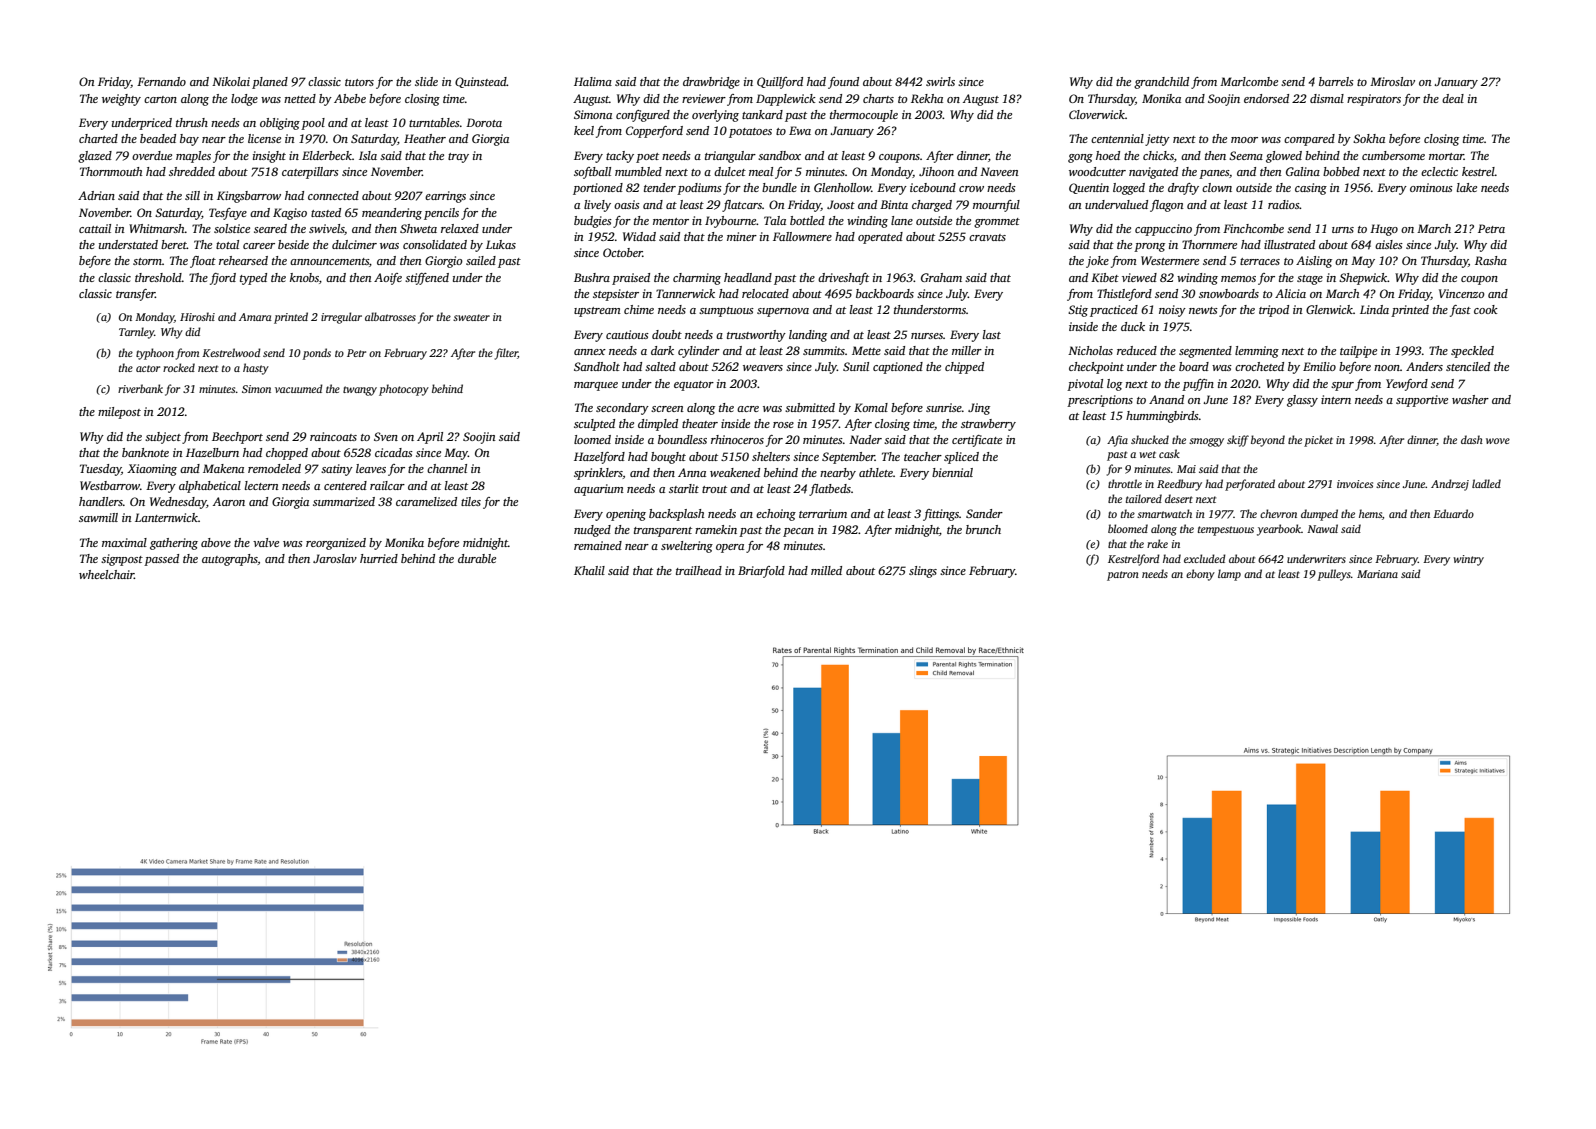 Image resolution: width=1596 pixels, height=1129 pixels. Describe the element at coordinates (425, 138) in the document. I see `Heather` at that location.
